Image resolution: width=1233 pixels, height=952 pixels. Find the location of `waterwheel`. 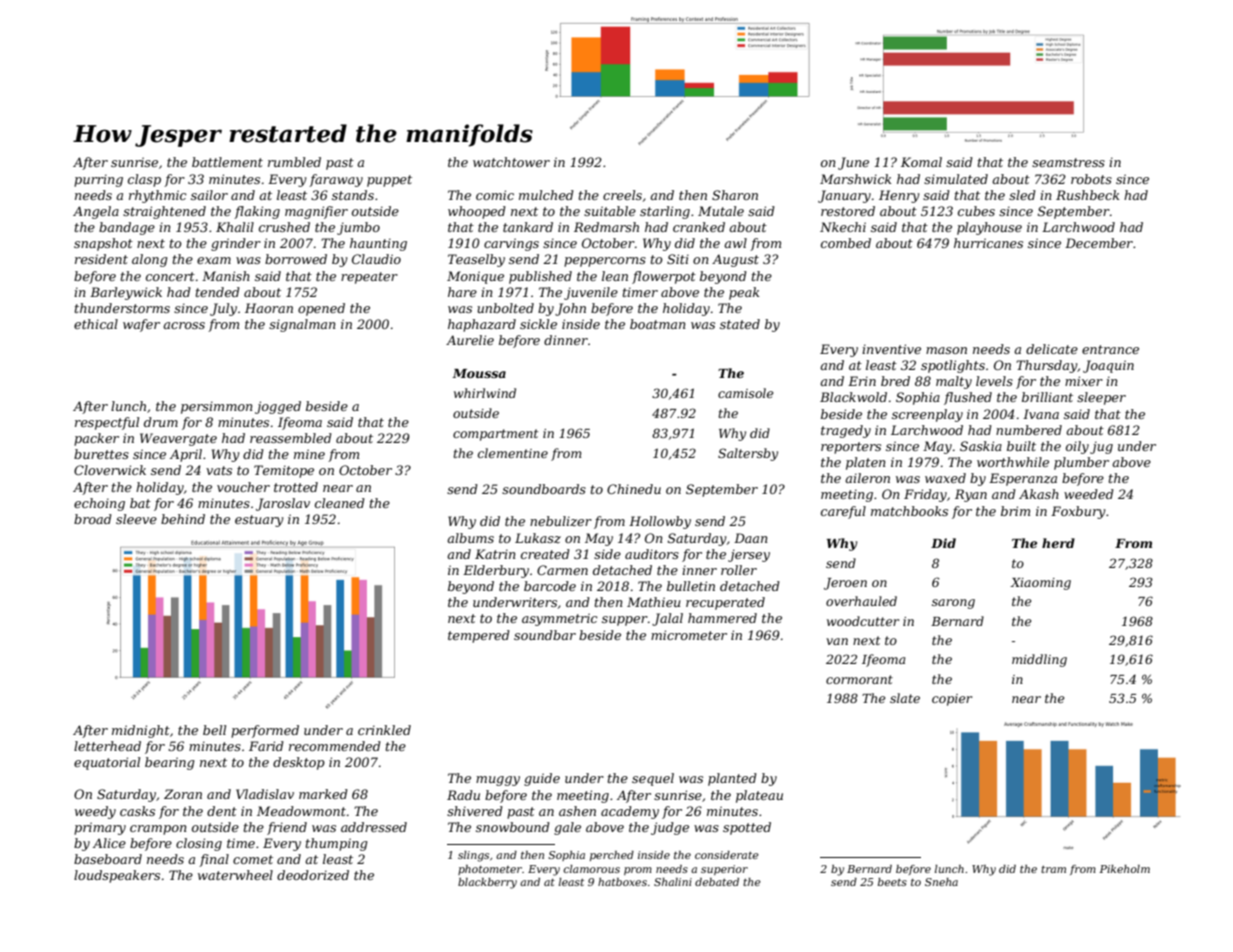

waterwheel is located at coordinates (235, 875).
